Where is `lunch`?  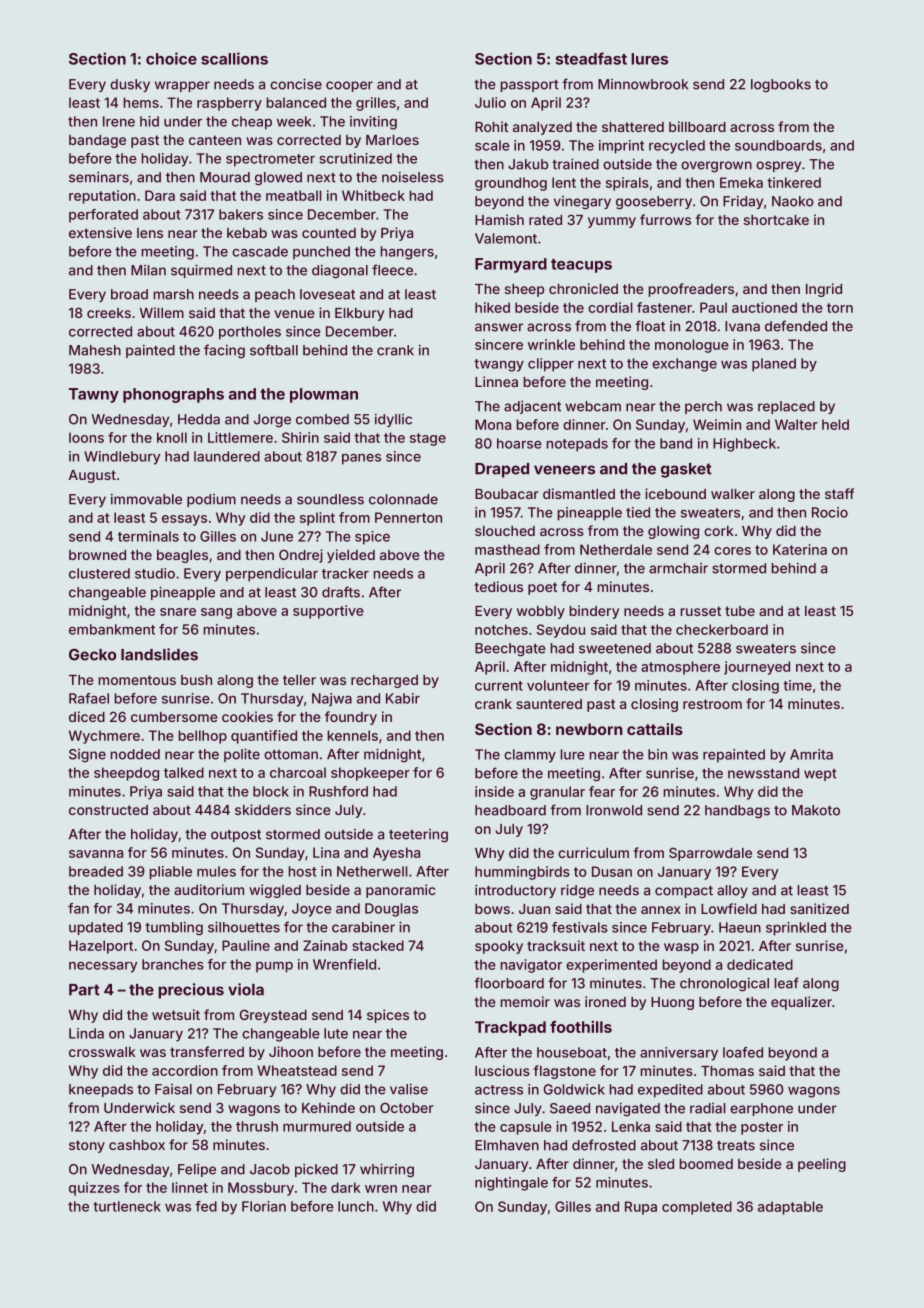 lunch is located at coordinates (356, 1206).
